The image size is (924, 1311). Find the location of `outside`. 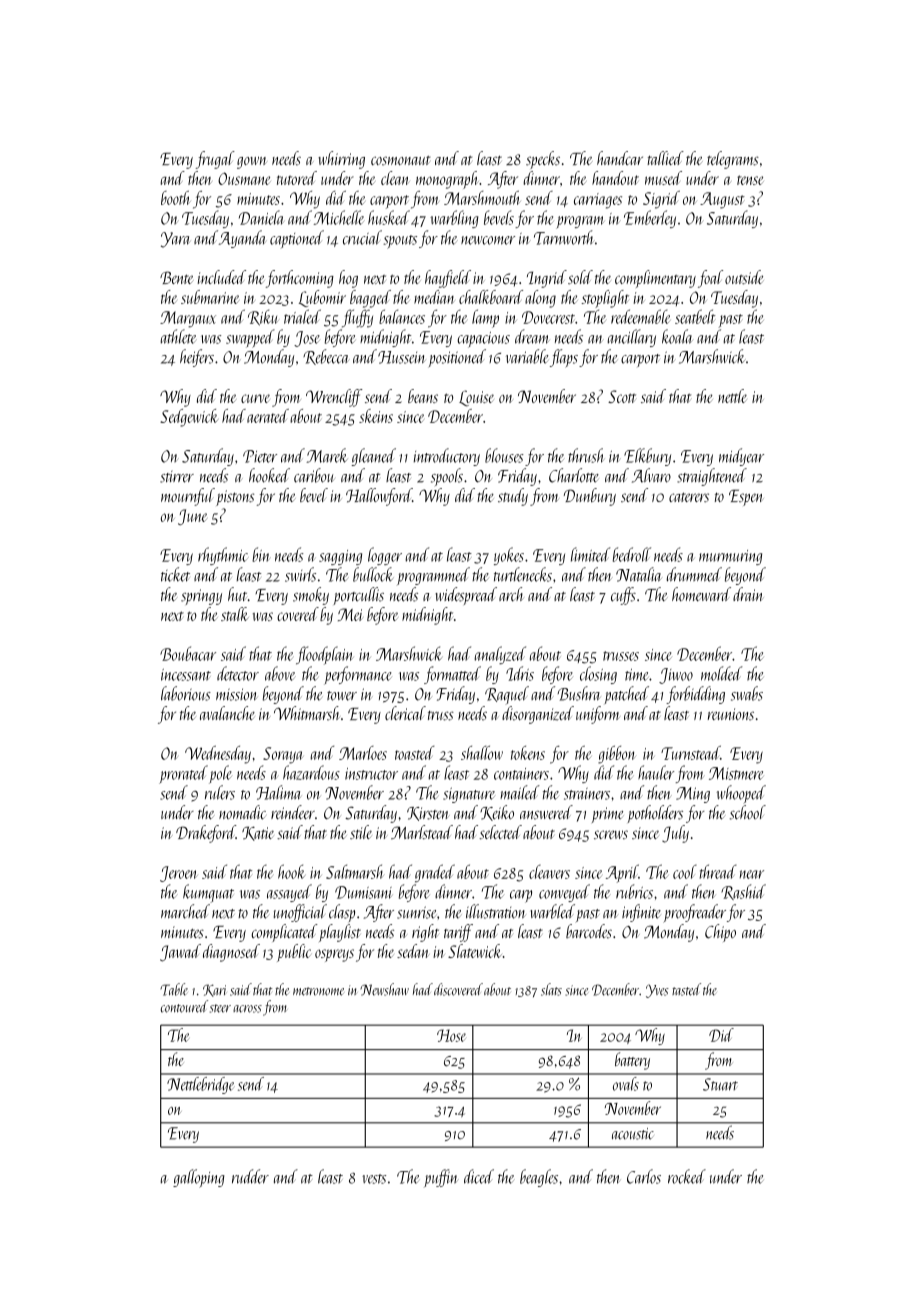

outside is located at coordinates (744, 277).
